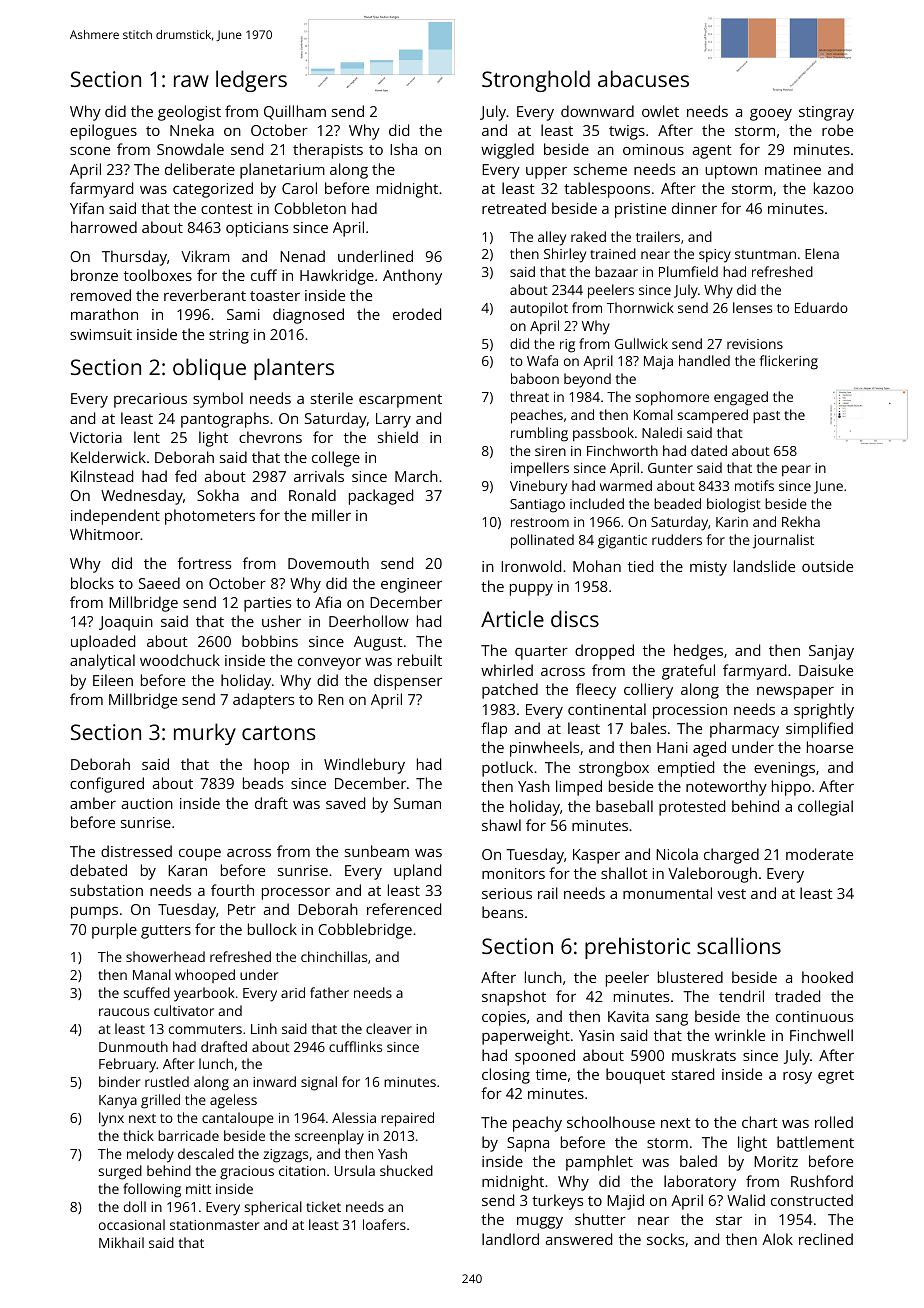  Describe the element at coordinates (319, 1083) in the screenshot. I see `signal` at that location.
